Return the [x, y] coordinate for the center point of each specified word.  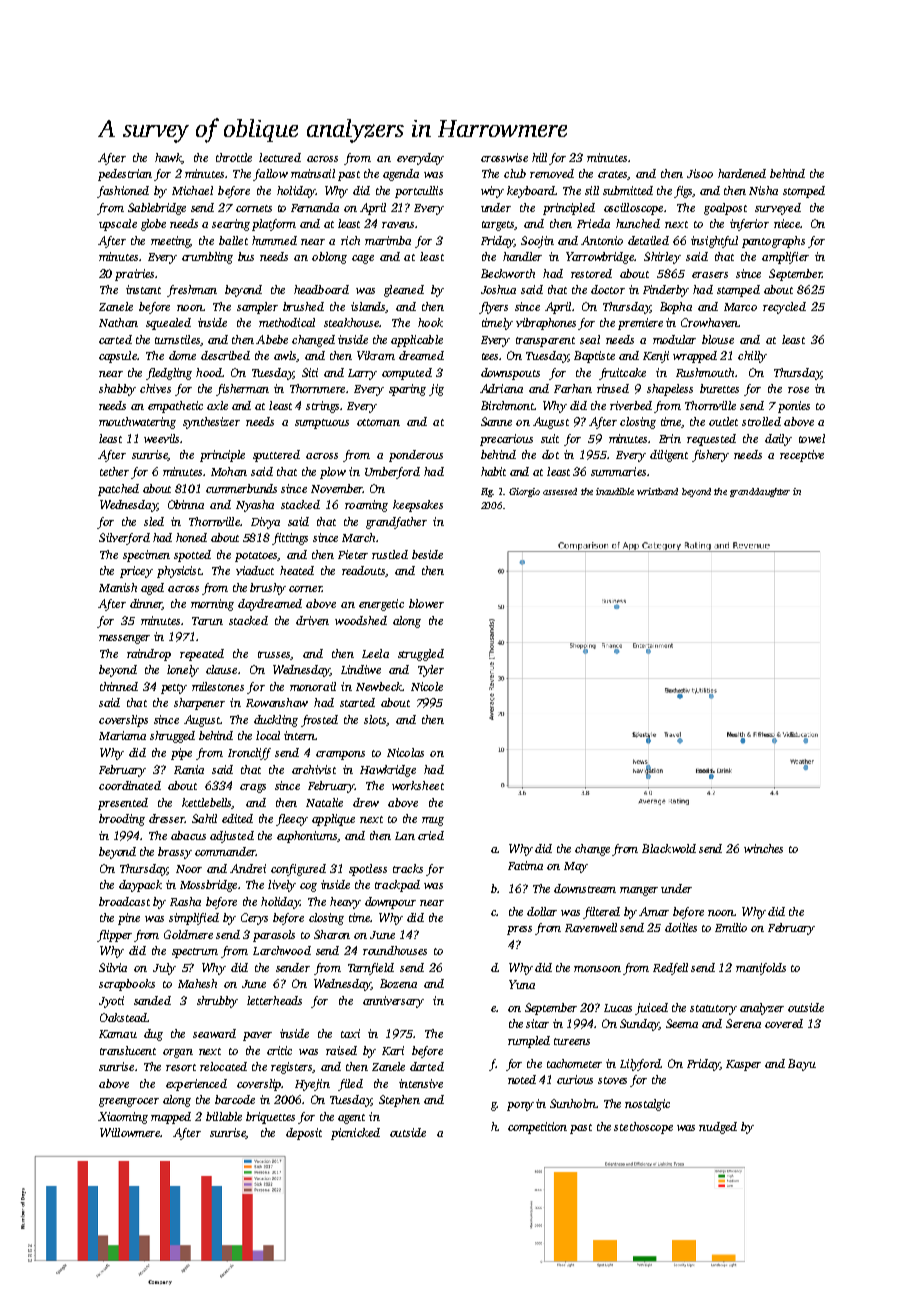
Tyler [431, 671]
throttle [234, 157]
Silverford [124, 539]
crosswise [504, 157]
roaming [366, 506]
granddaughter [760, 492]
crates [613, 175]
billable [224, 1116]
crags [253, 788]
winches [763, 848]
